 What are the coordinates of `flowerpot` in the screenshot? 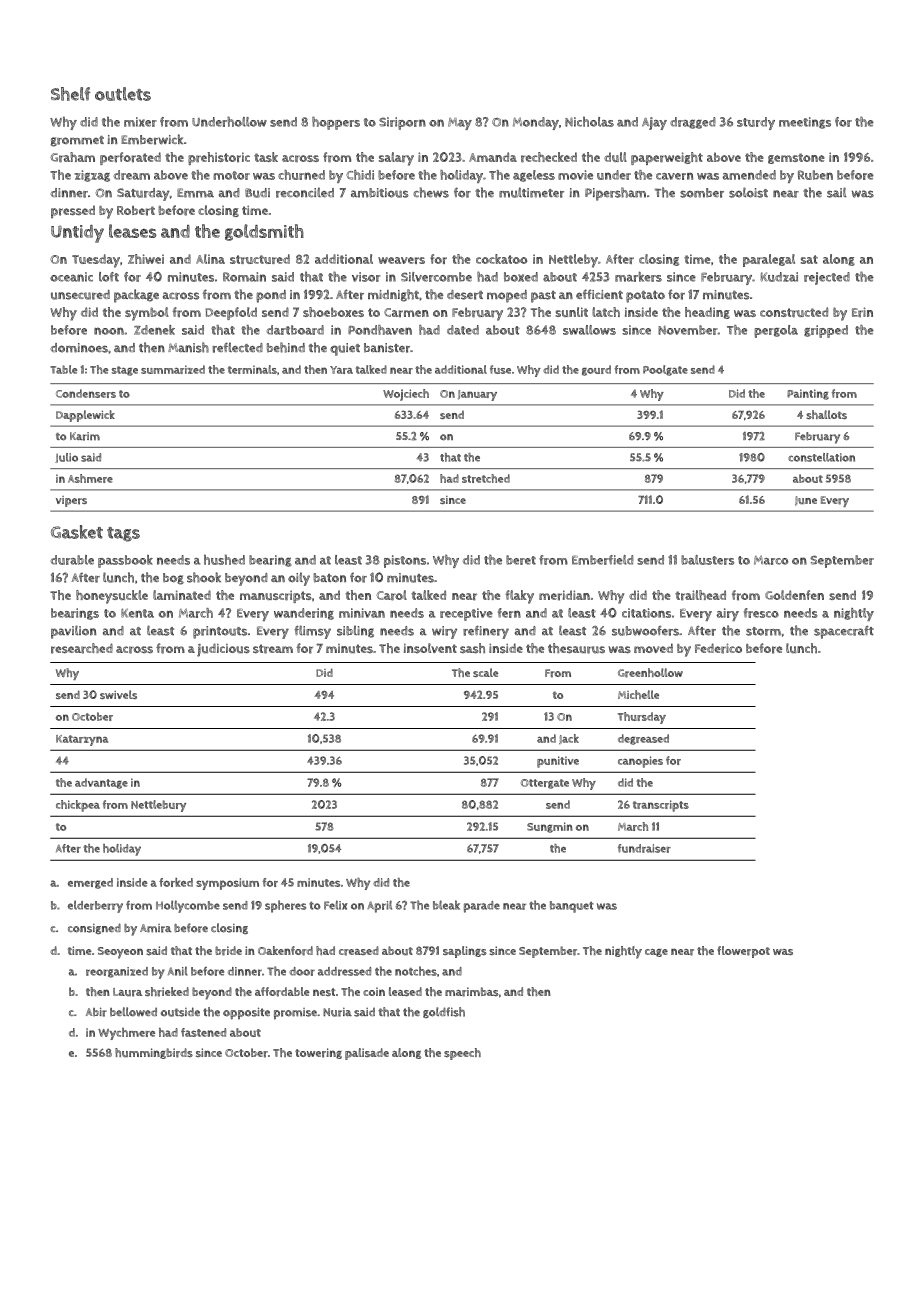 It's located at (743, 952).
